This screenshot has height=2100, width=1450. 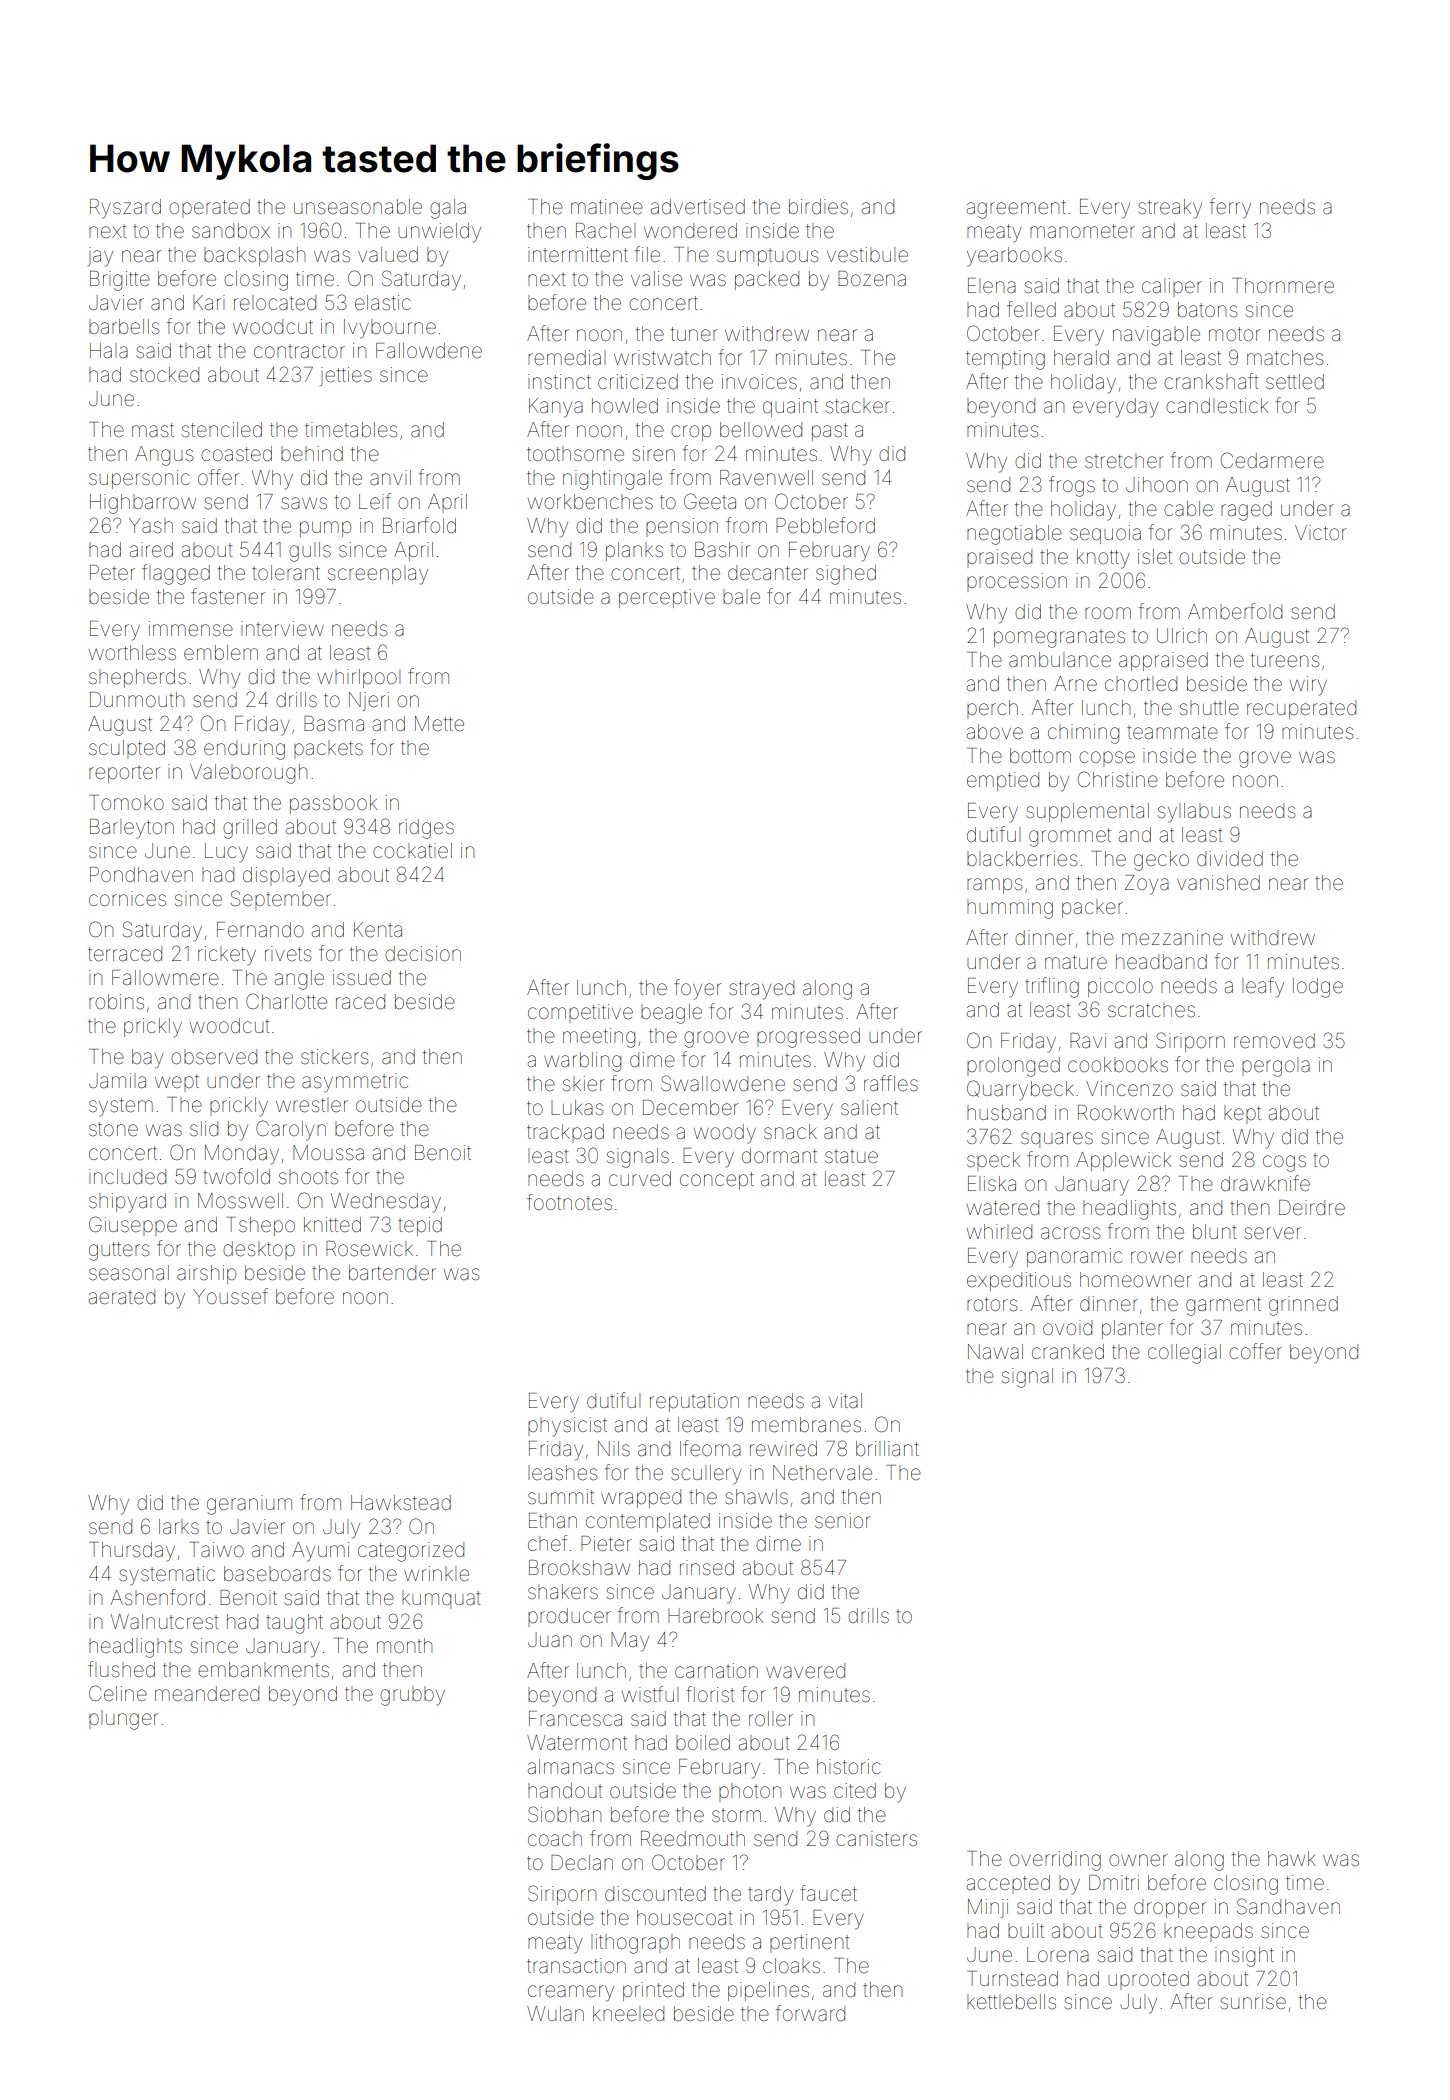 What do you see at coordinates (112, 572) in the screenshot?
I see `Peter` at bounding box center [112, 572].
